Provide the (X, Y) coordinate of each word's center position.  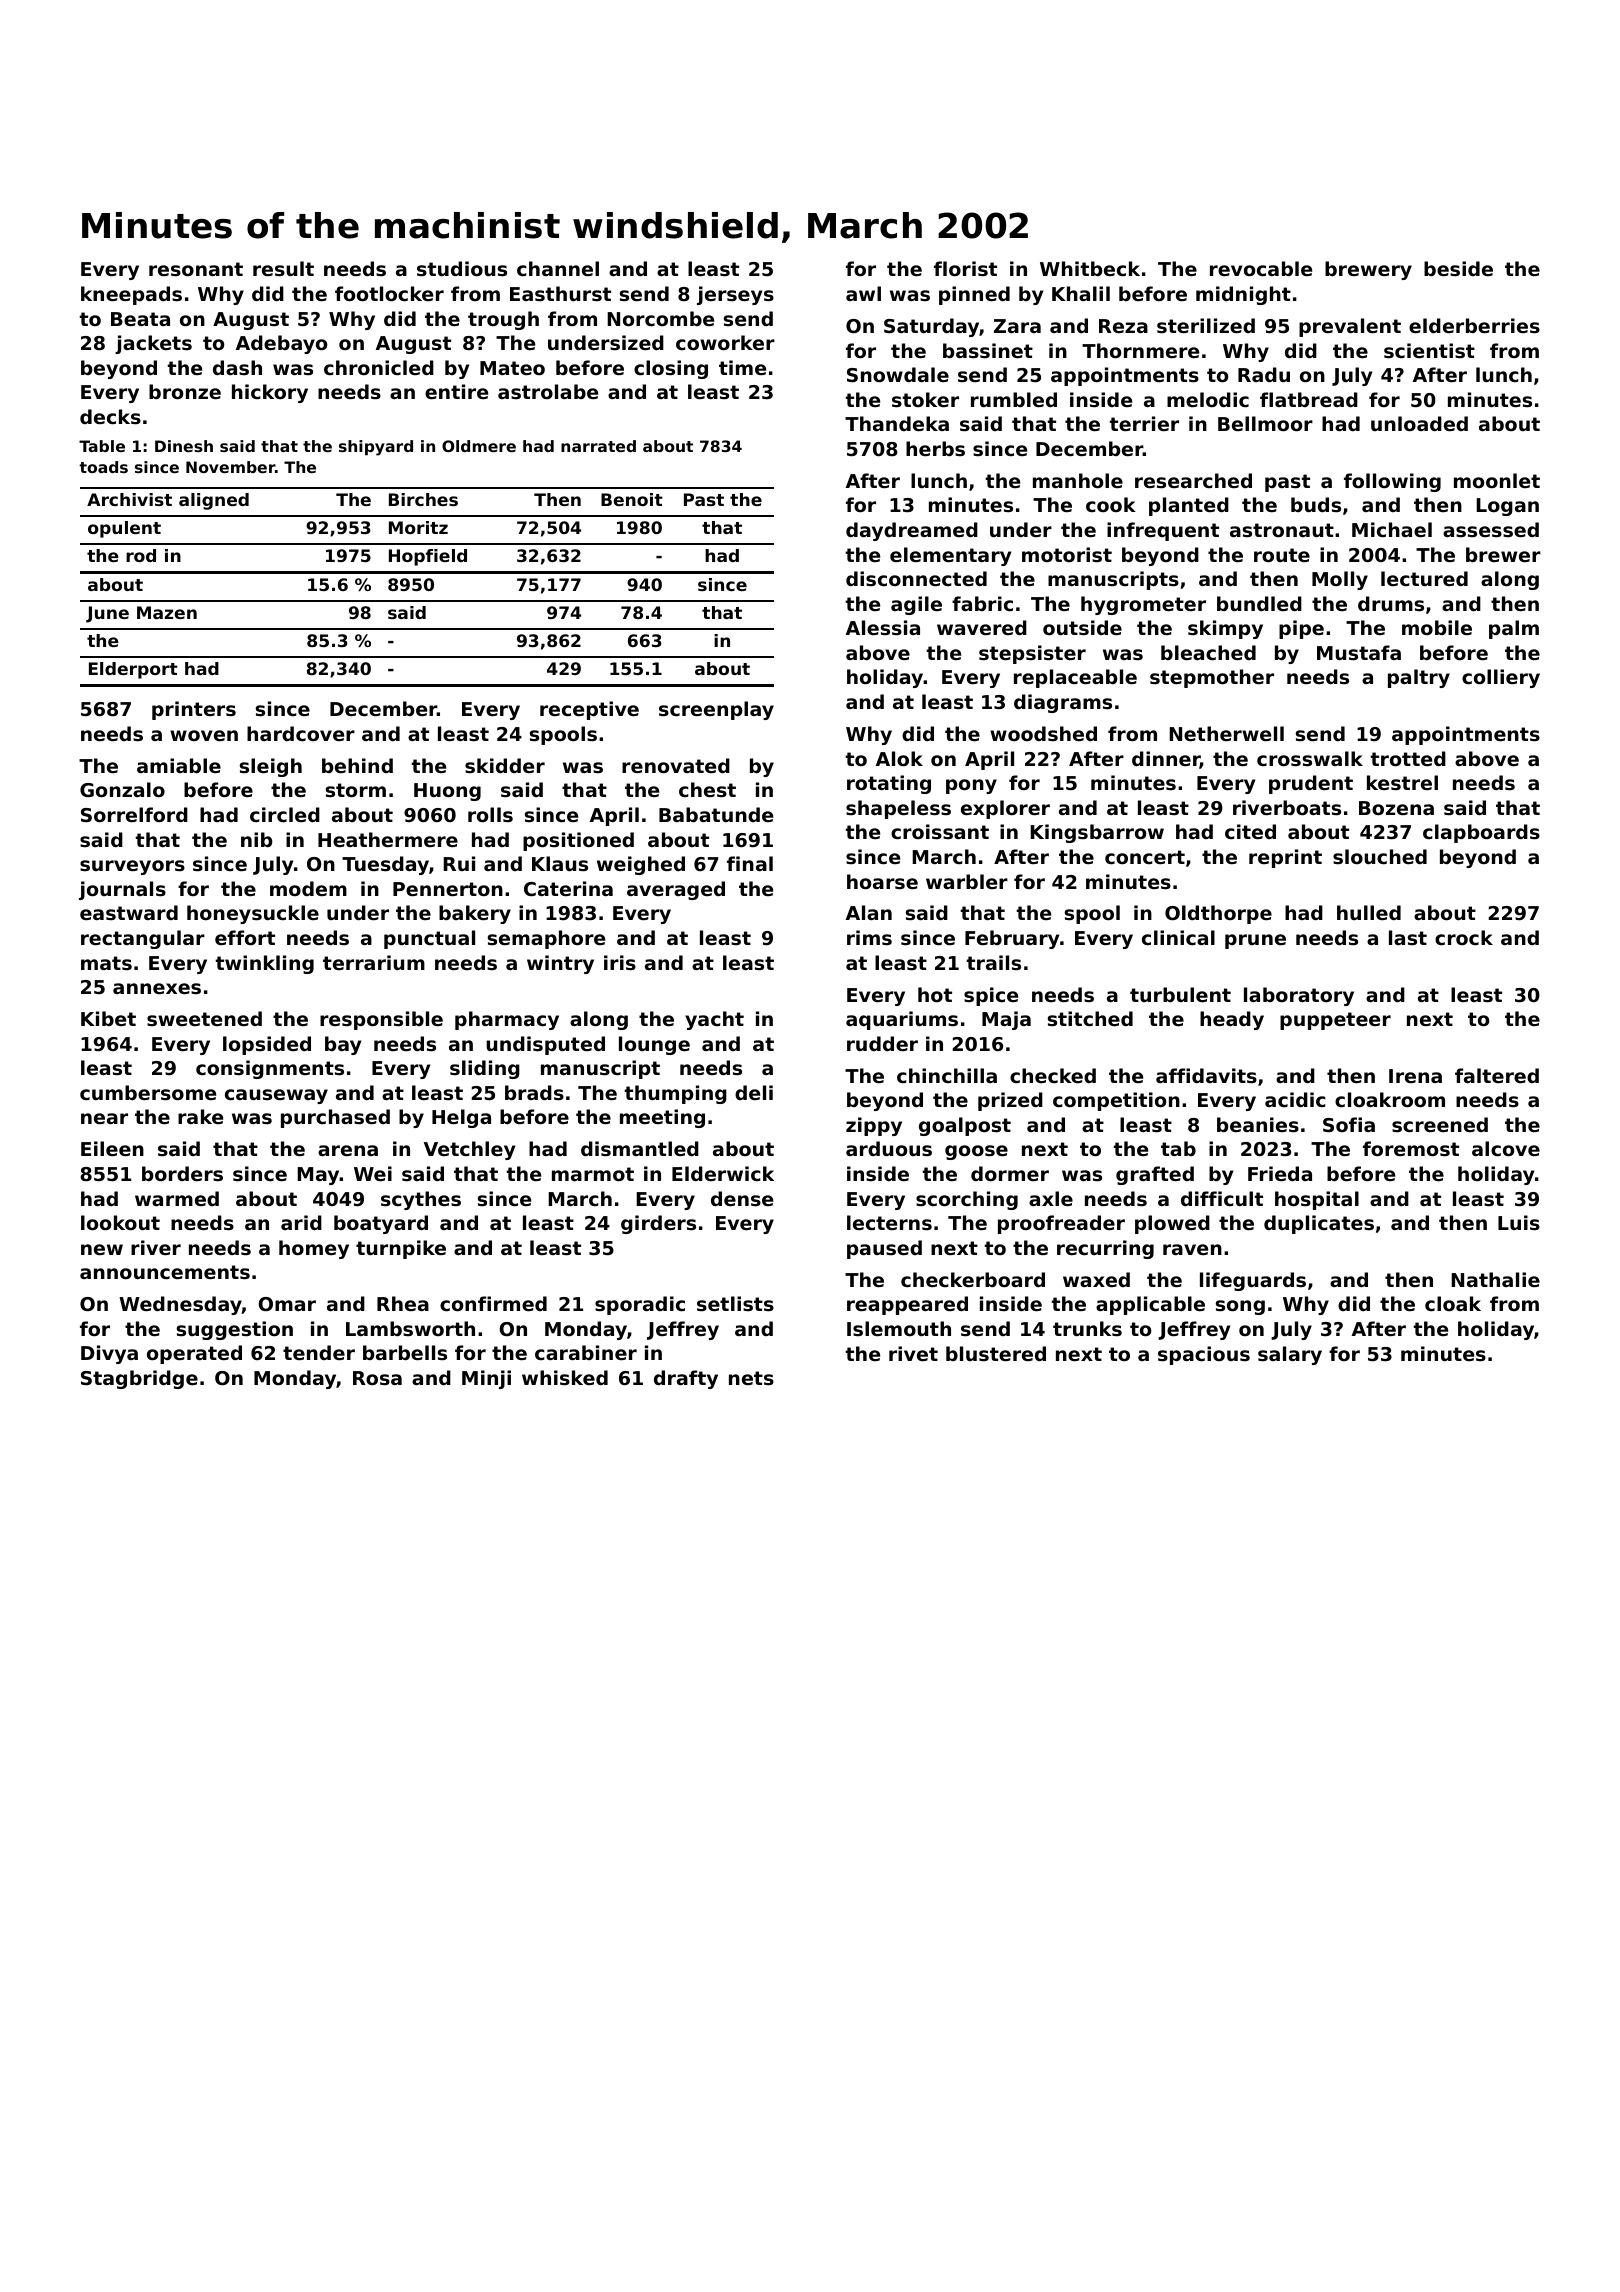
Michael (1392, 529)
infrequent (1163, 531)
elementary (950, 556)
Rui (459, 863)
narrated (598, 446)
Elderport (133, 670)
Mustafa (1359, 653)
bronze (185, 391)
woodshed (1043, 733)
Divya (109, 1354)
